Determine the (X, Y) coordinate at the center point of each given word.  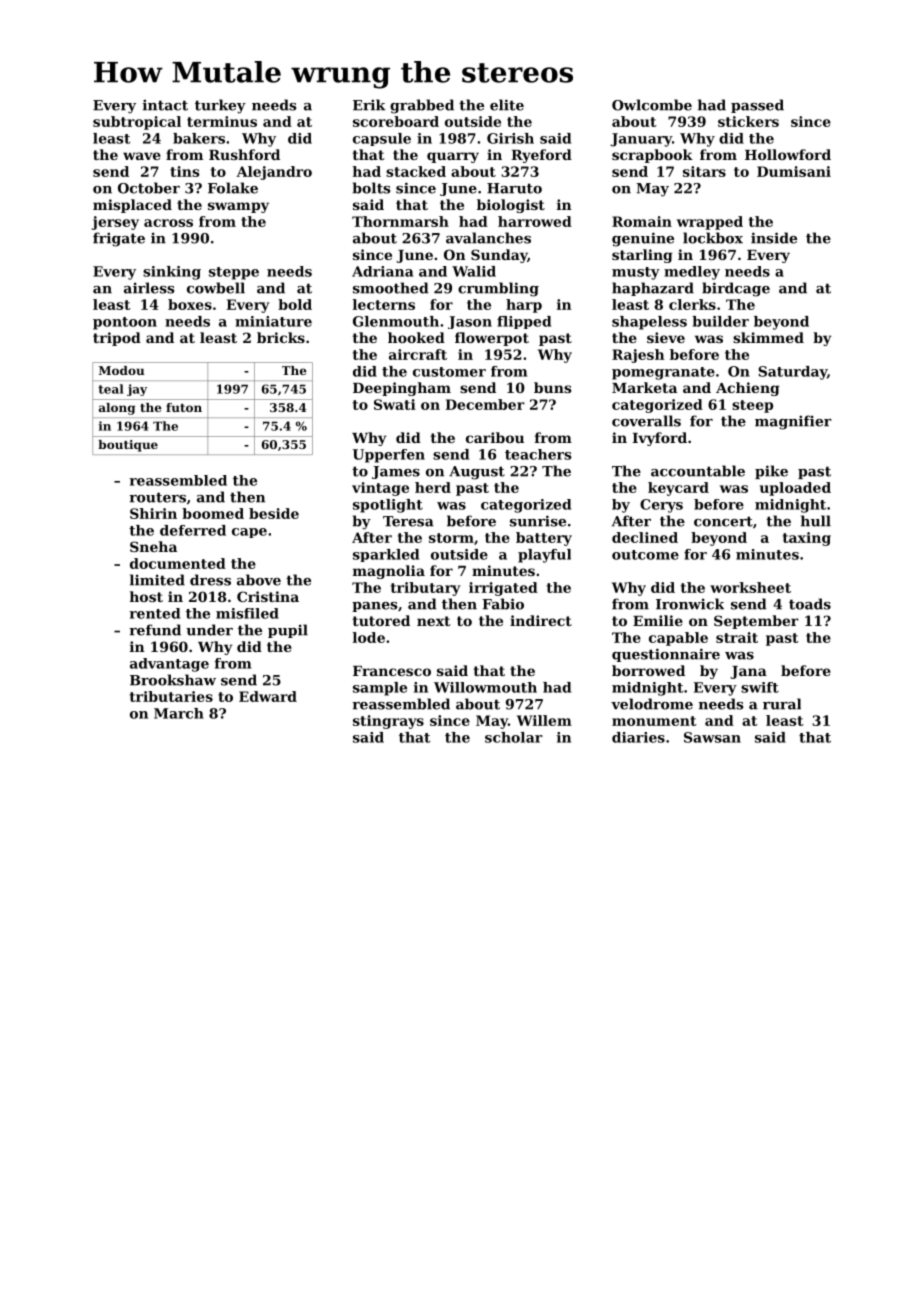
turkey (220, 106)
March (179, 713)
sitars (704, 171)
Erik (369, 105)
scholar (514, 737)
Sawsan (712, 737)
